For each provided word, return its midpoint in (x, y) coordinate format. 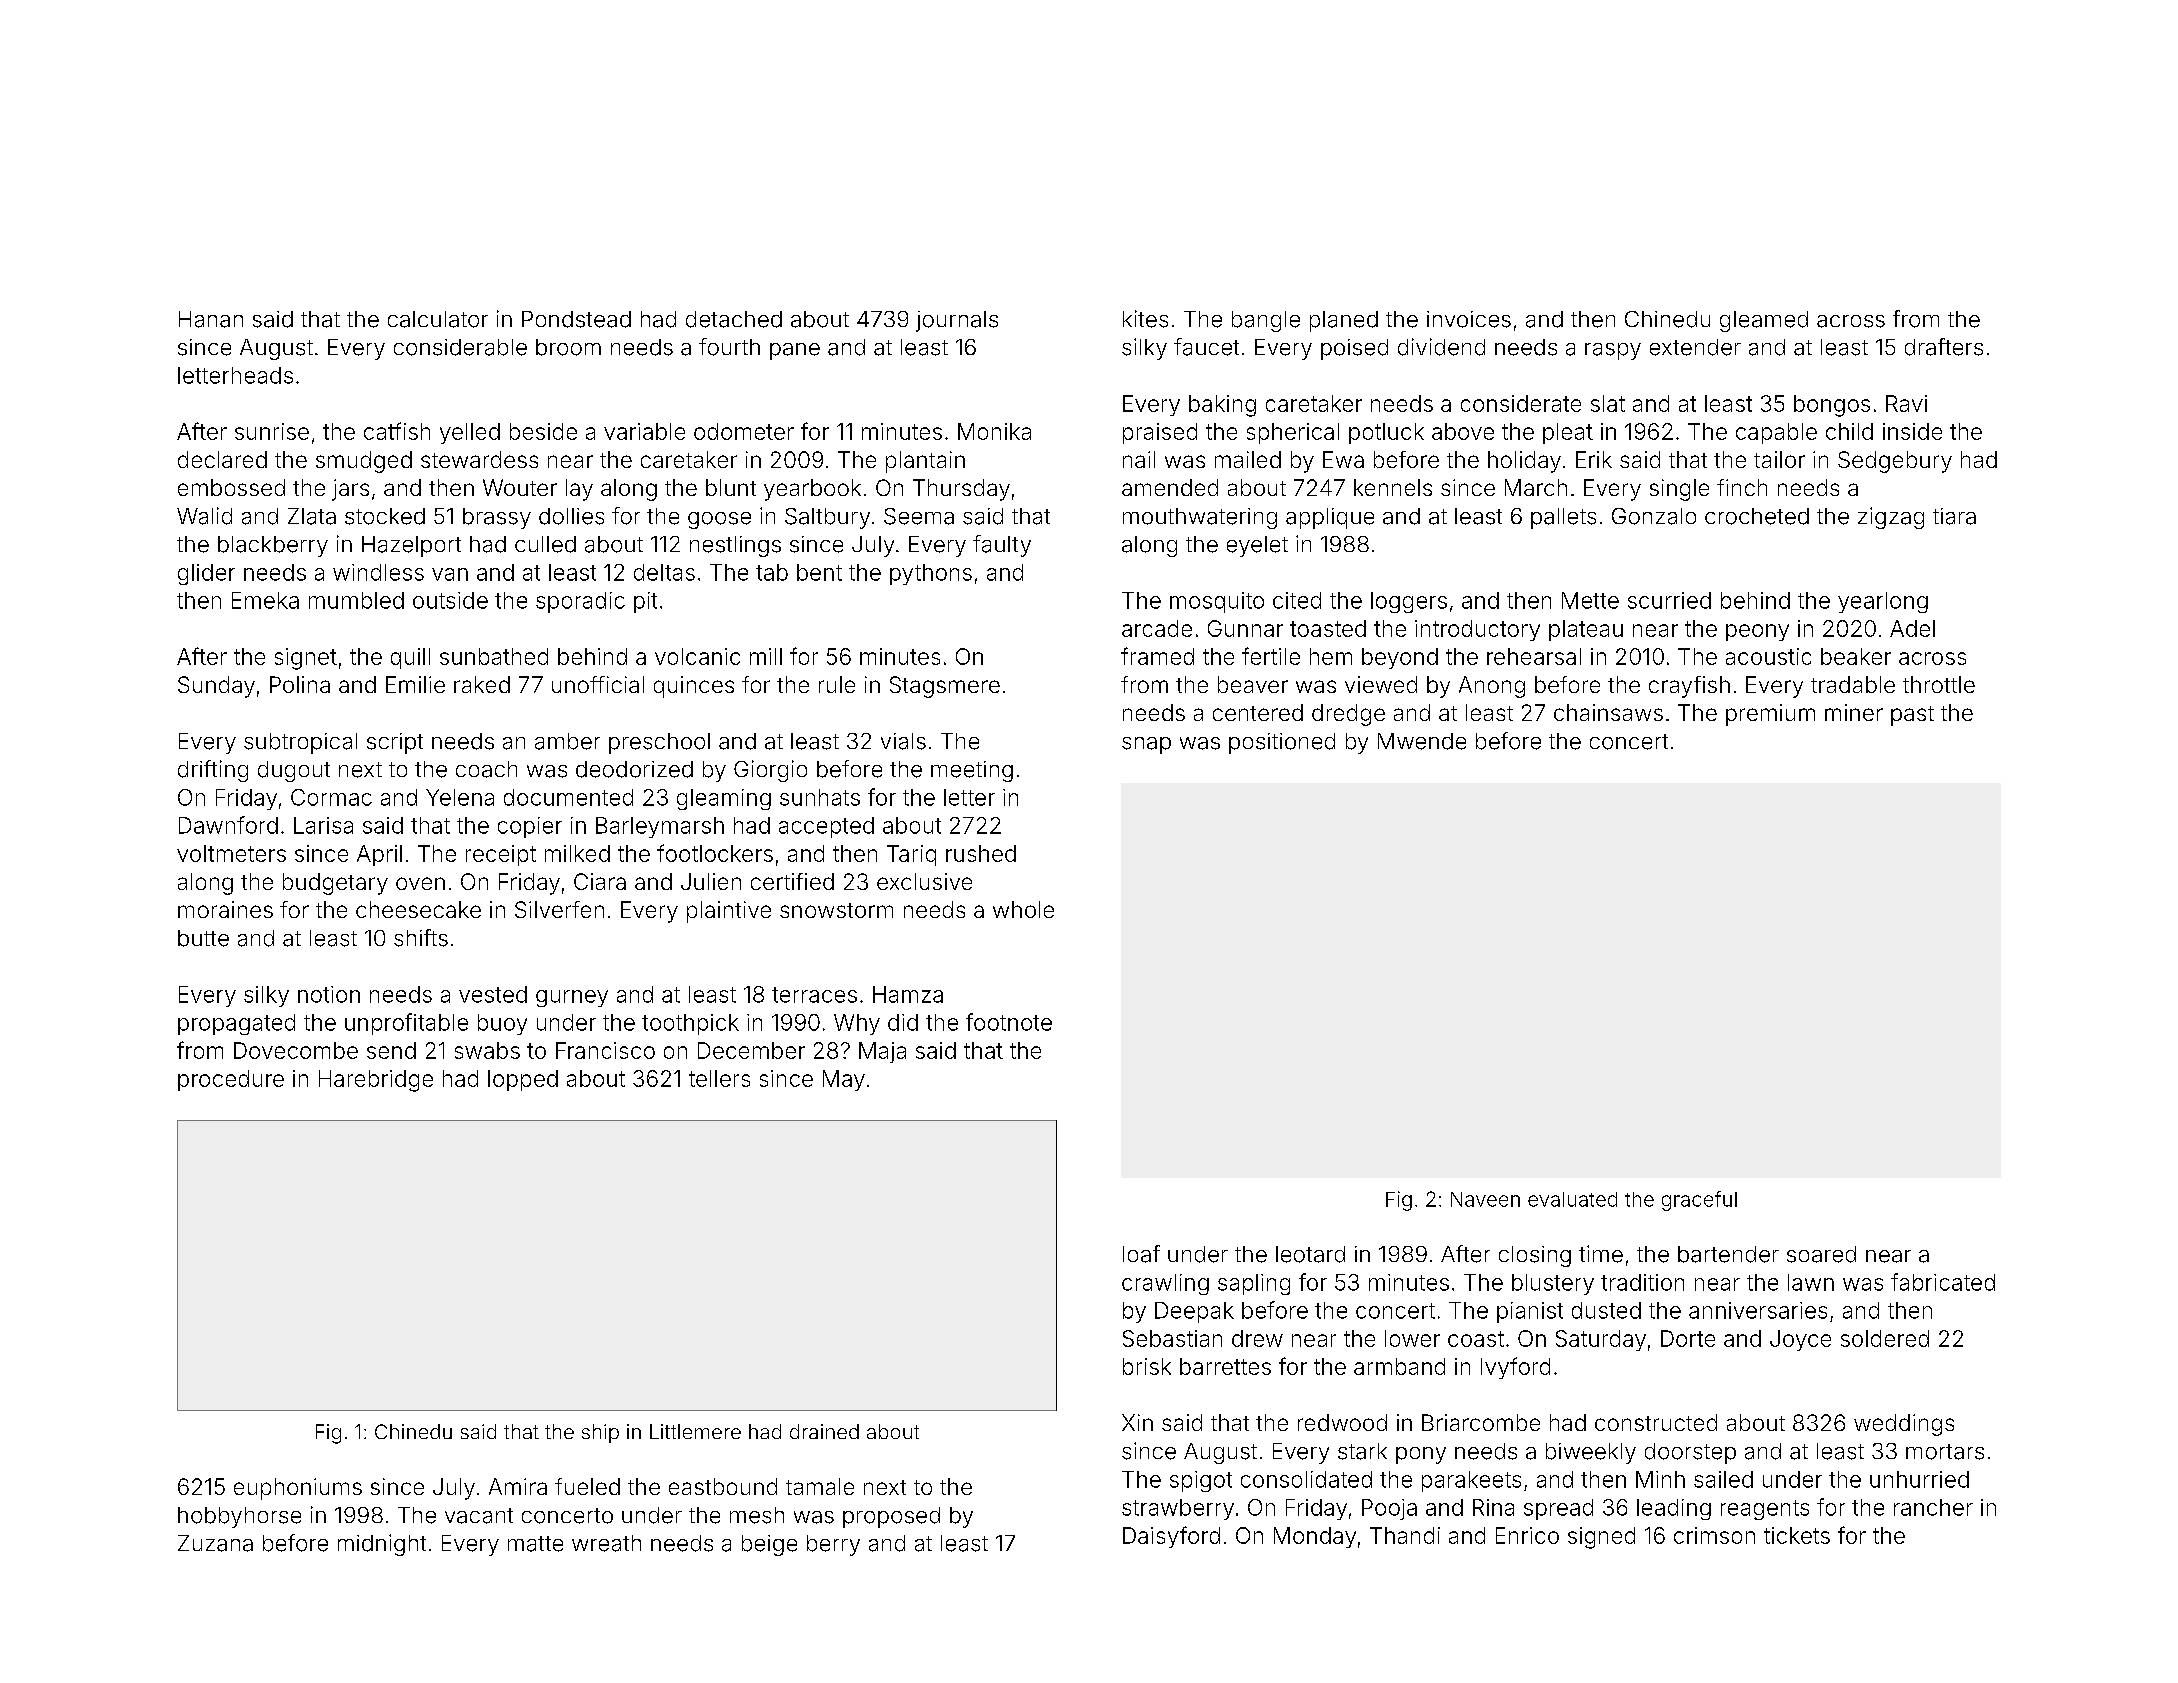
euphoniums (298, 1489)
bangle (1266, 321)
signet (306, 659)
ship (600, 1433)
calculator (438, 319)
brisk (1147, 1366)
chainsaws (1608, 712)
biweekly (1591, 1453)
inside (1912, 431)
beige (769, 1545)
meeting (972, 771)
